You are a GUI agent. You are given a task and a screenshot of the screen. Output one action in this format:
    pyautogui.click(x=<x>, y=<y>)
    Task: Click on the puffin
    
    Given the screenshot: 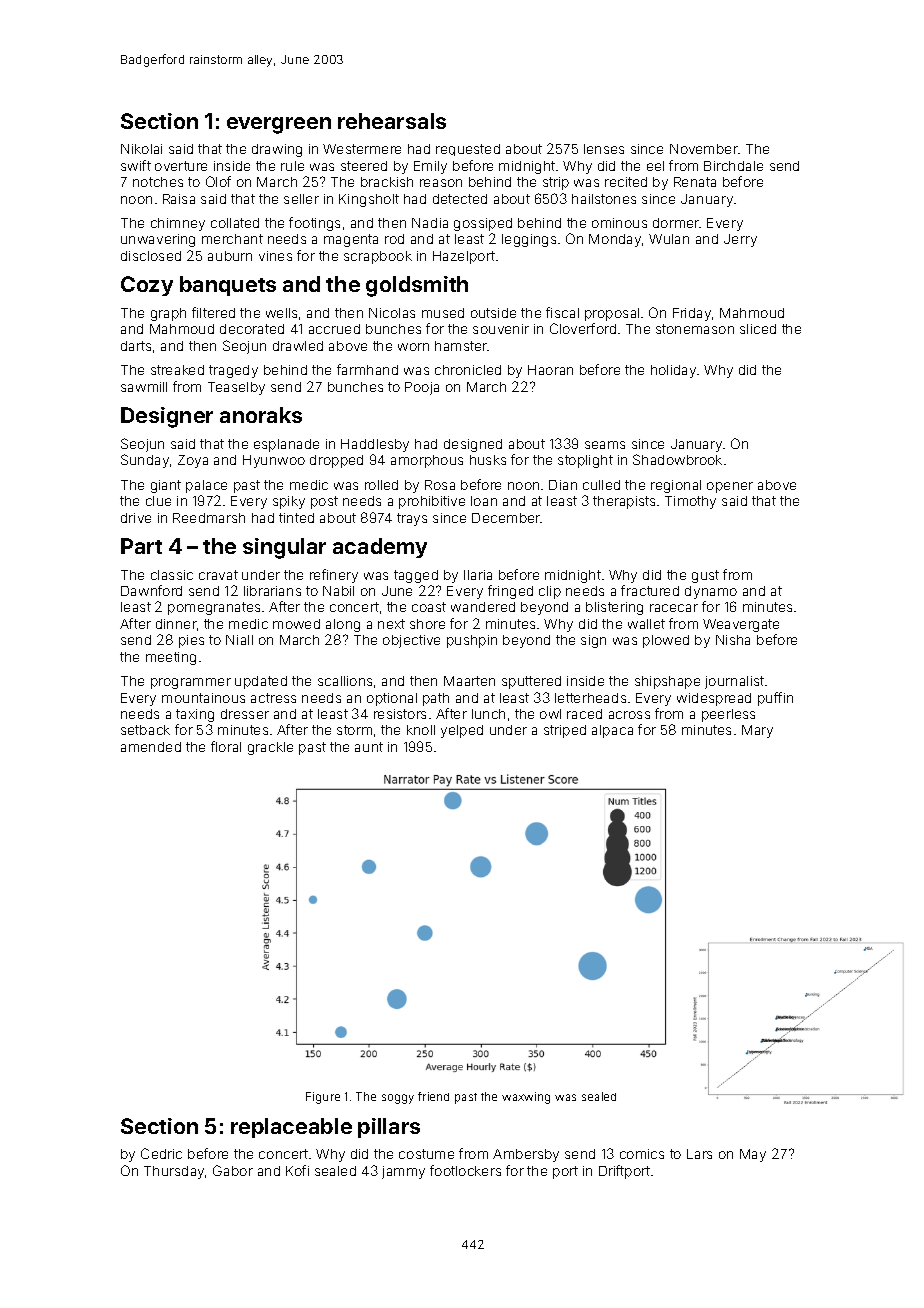 What is the action you would take?
    pyautogui.click(x=775, y=699)
